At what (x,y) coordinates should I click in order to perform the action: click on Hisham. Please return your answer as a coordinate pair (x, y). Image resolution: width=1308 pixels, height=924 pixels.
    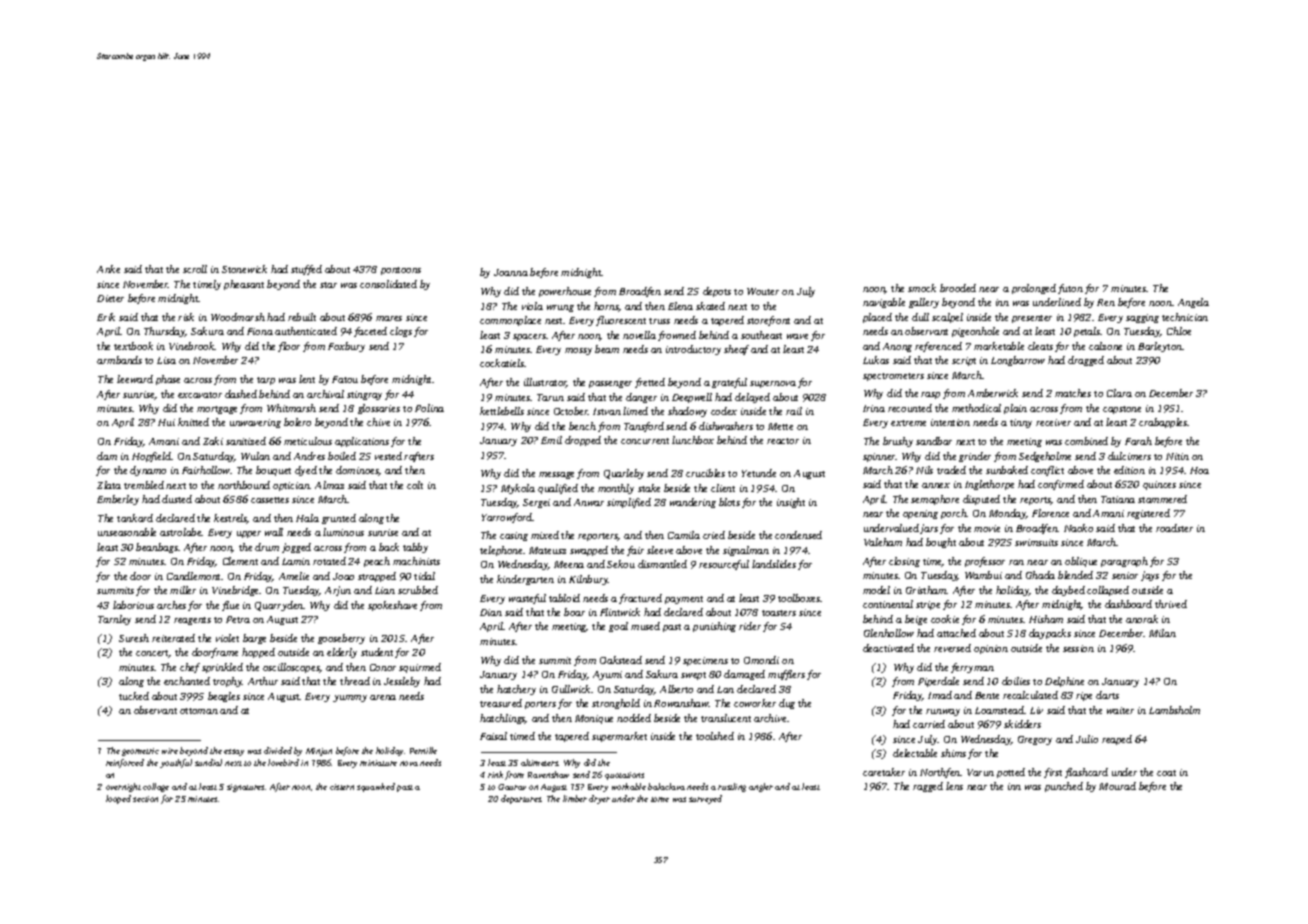
    Looking at the image, I should click on (1046, 619).
